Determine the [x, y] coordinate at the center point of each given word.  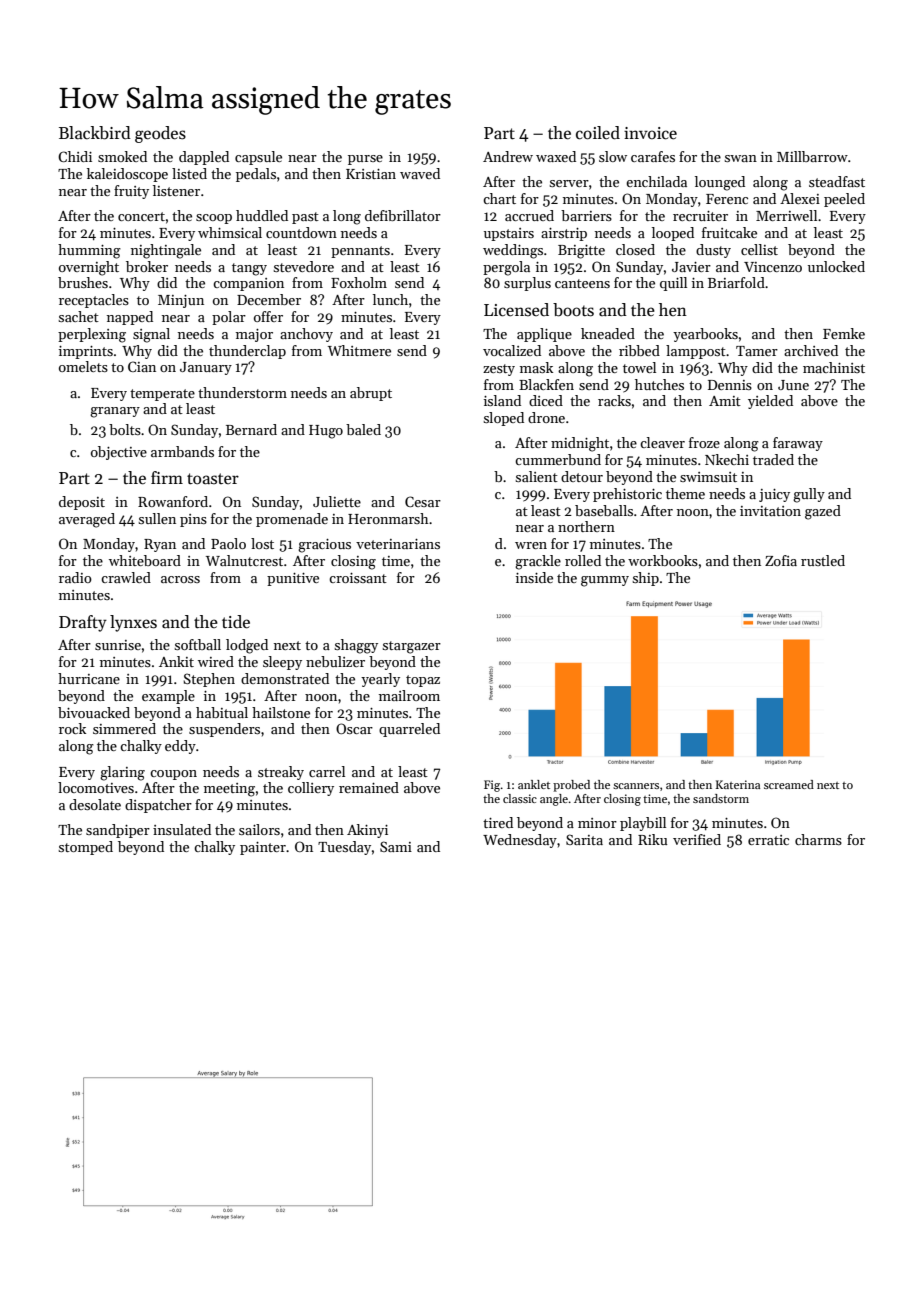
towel [639, 367]
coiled [598, 133]
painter [263, 848]
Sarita [584, 839]
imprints [86, 352]
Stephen [209, 680]
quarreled [409, 730]
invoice [650, 133]
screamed [789, 784]
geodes [160, 134]
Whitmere [359, 350]
